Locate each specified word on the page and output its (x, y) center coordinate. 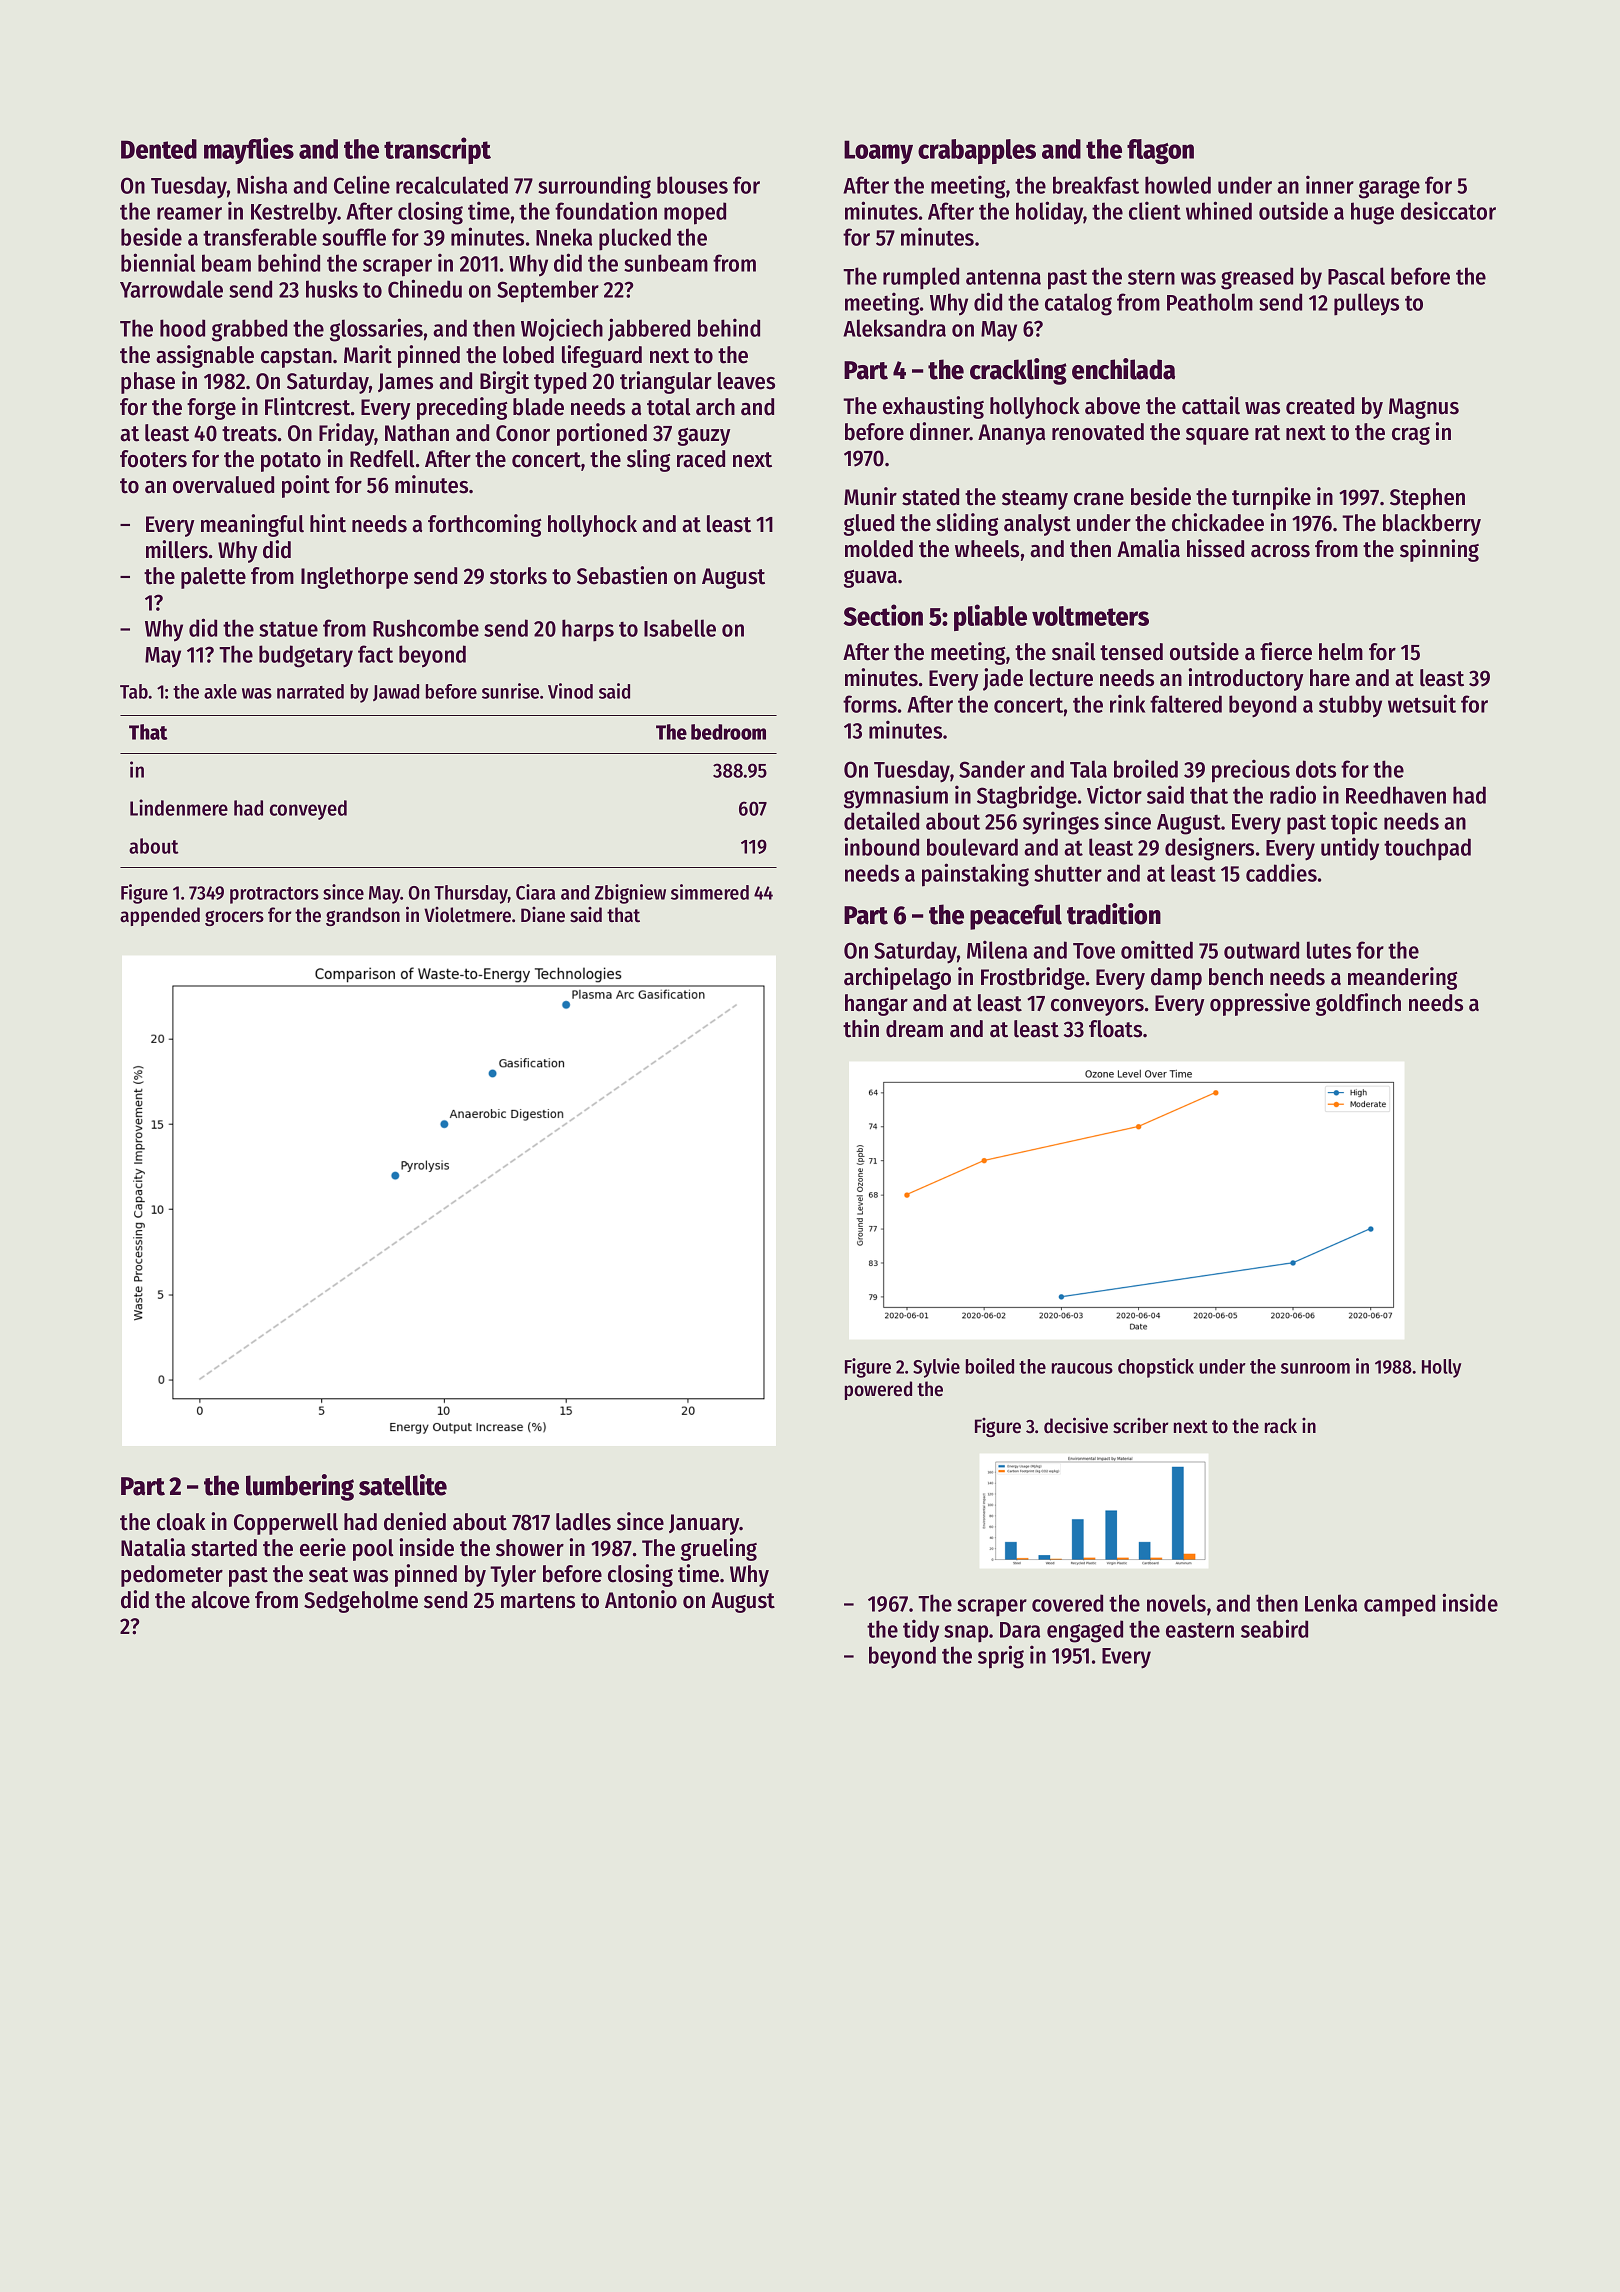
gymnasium (896, 797)
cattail (1211, 405)
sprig (1001, 1657)
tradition (1114, 914)
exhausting (933, 407)
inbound (881, 846)
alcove (220, 1600)
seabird (1274, 1628)
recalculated (452, 185)
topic (1354, 823)
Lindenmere (179, 807)
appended (160, 916)
